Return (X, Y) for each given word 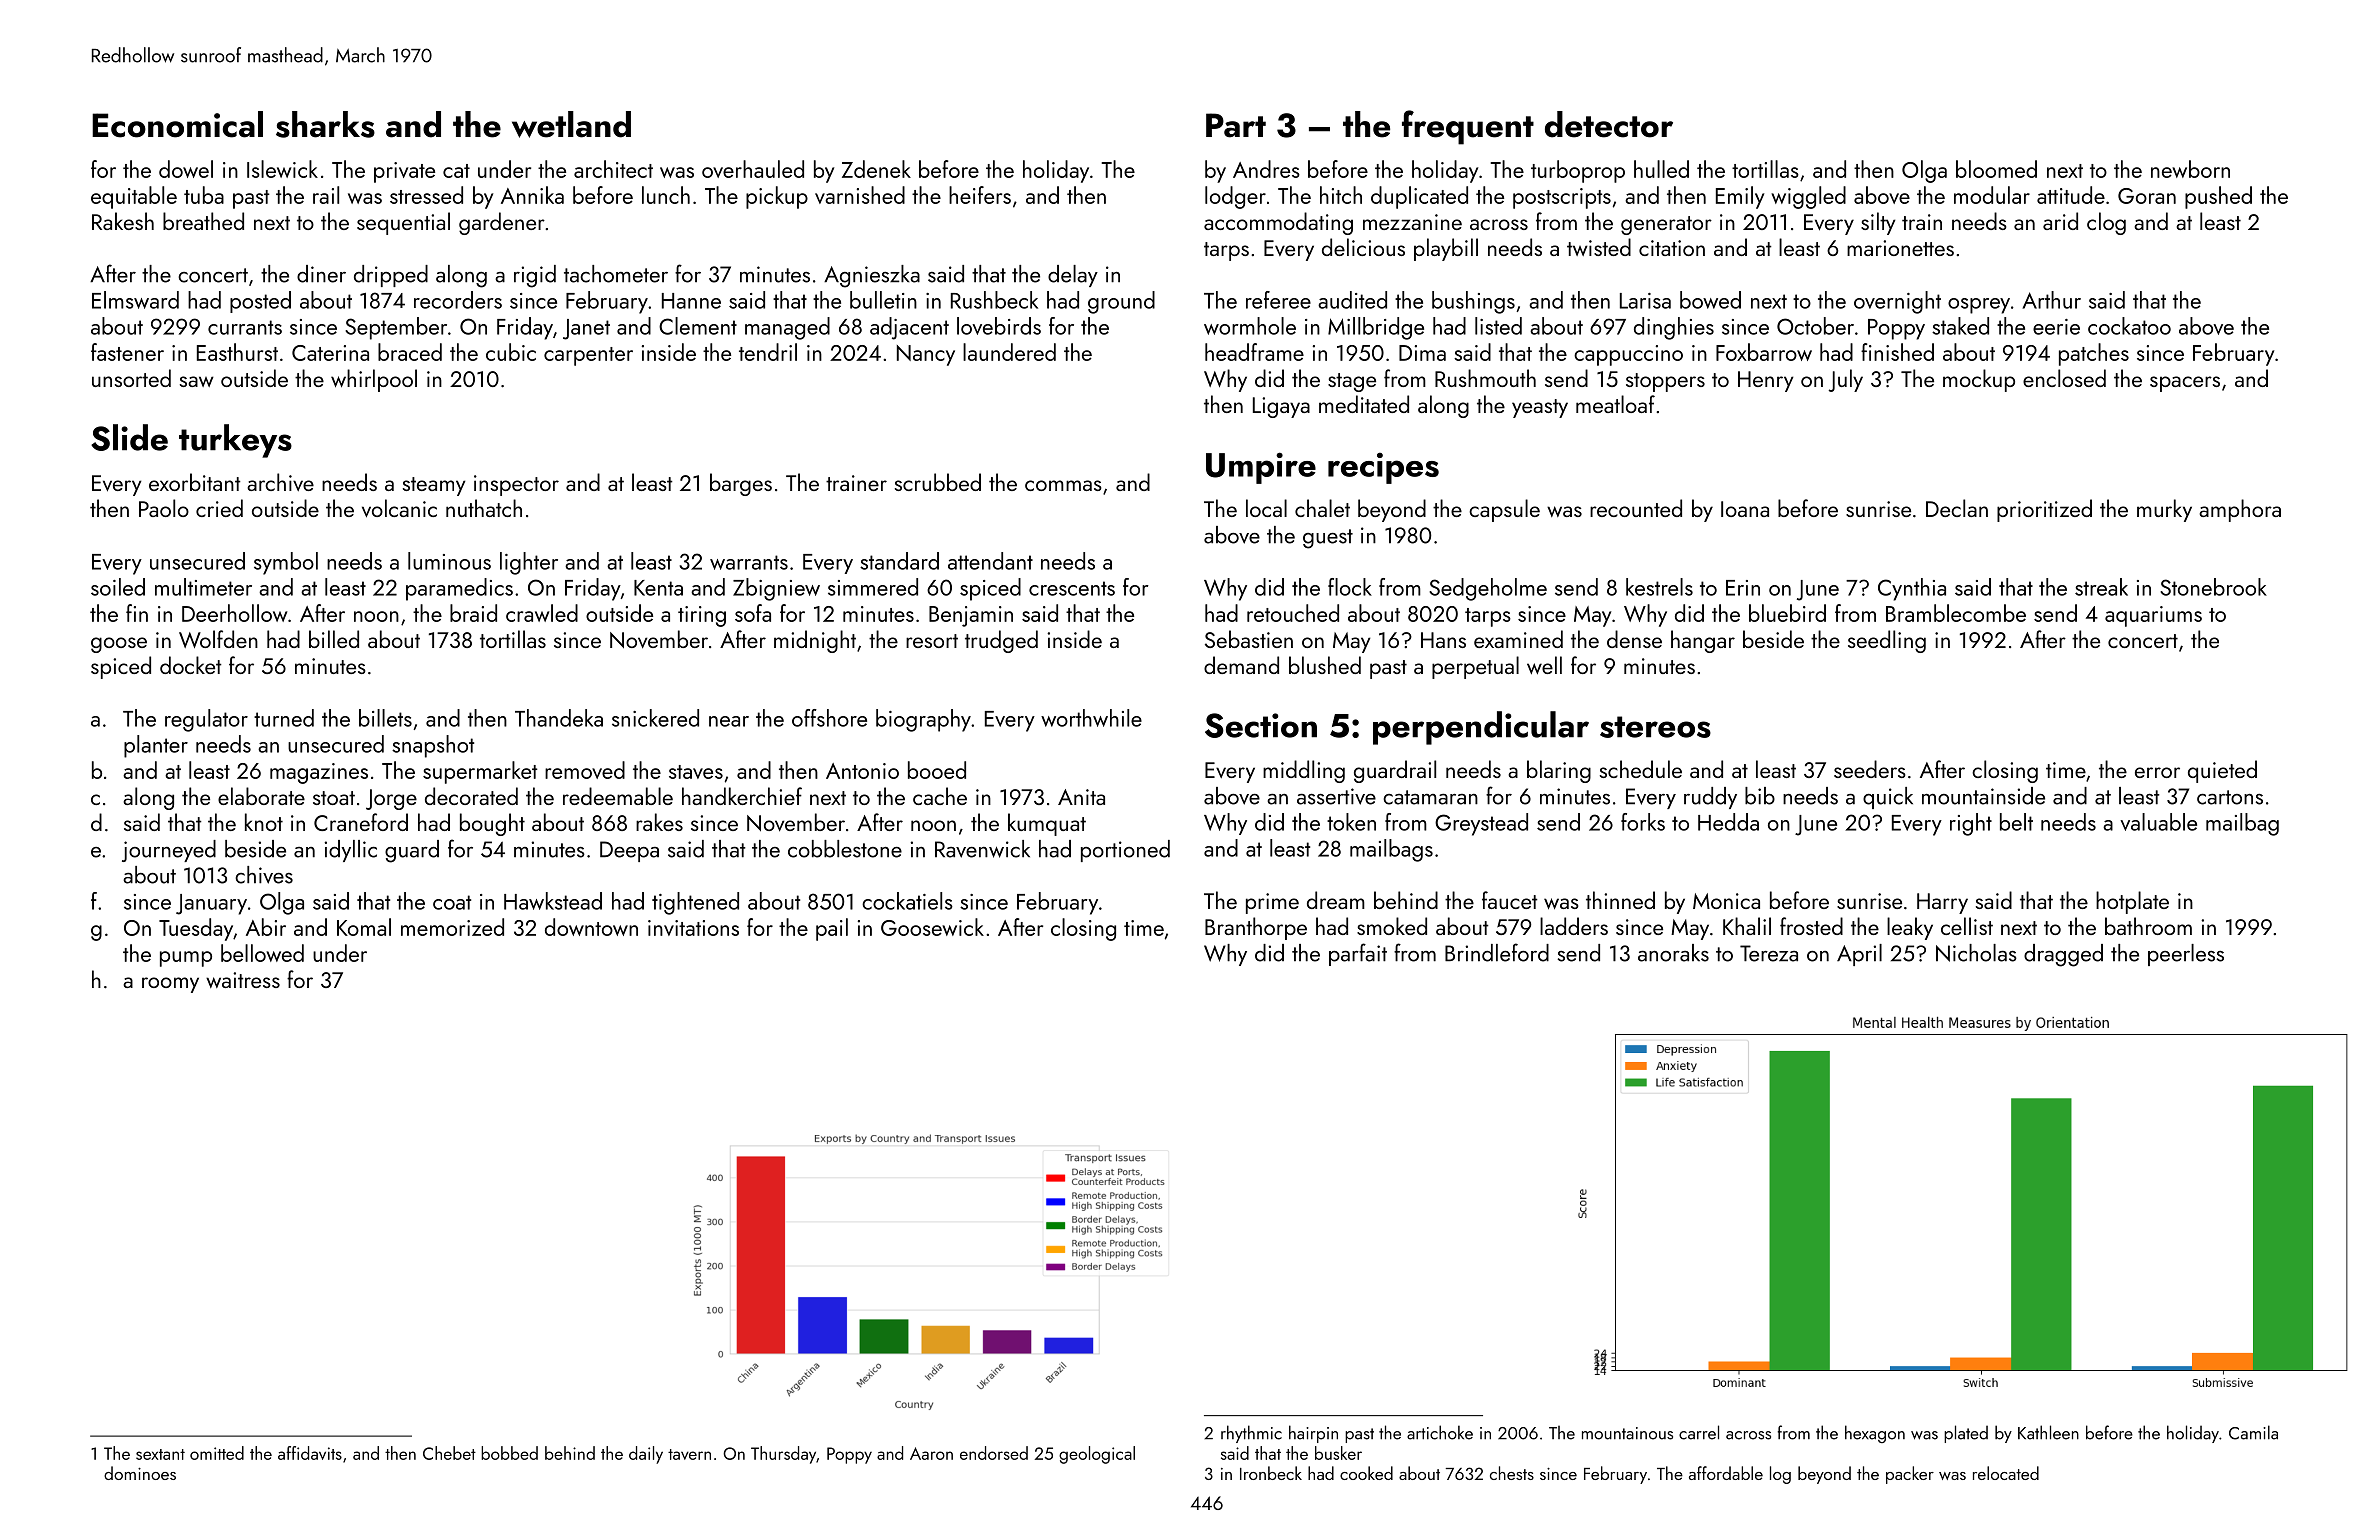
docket (191, 665)
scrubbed (938, 482)
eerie (2056, 327)
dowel (186, 169)
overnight (1897, 302)
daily (646, 1455)
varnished (860, 195)
